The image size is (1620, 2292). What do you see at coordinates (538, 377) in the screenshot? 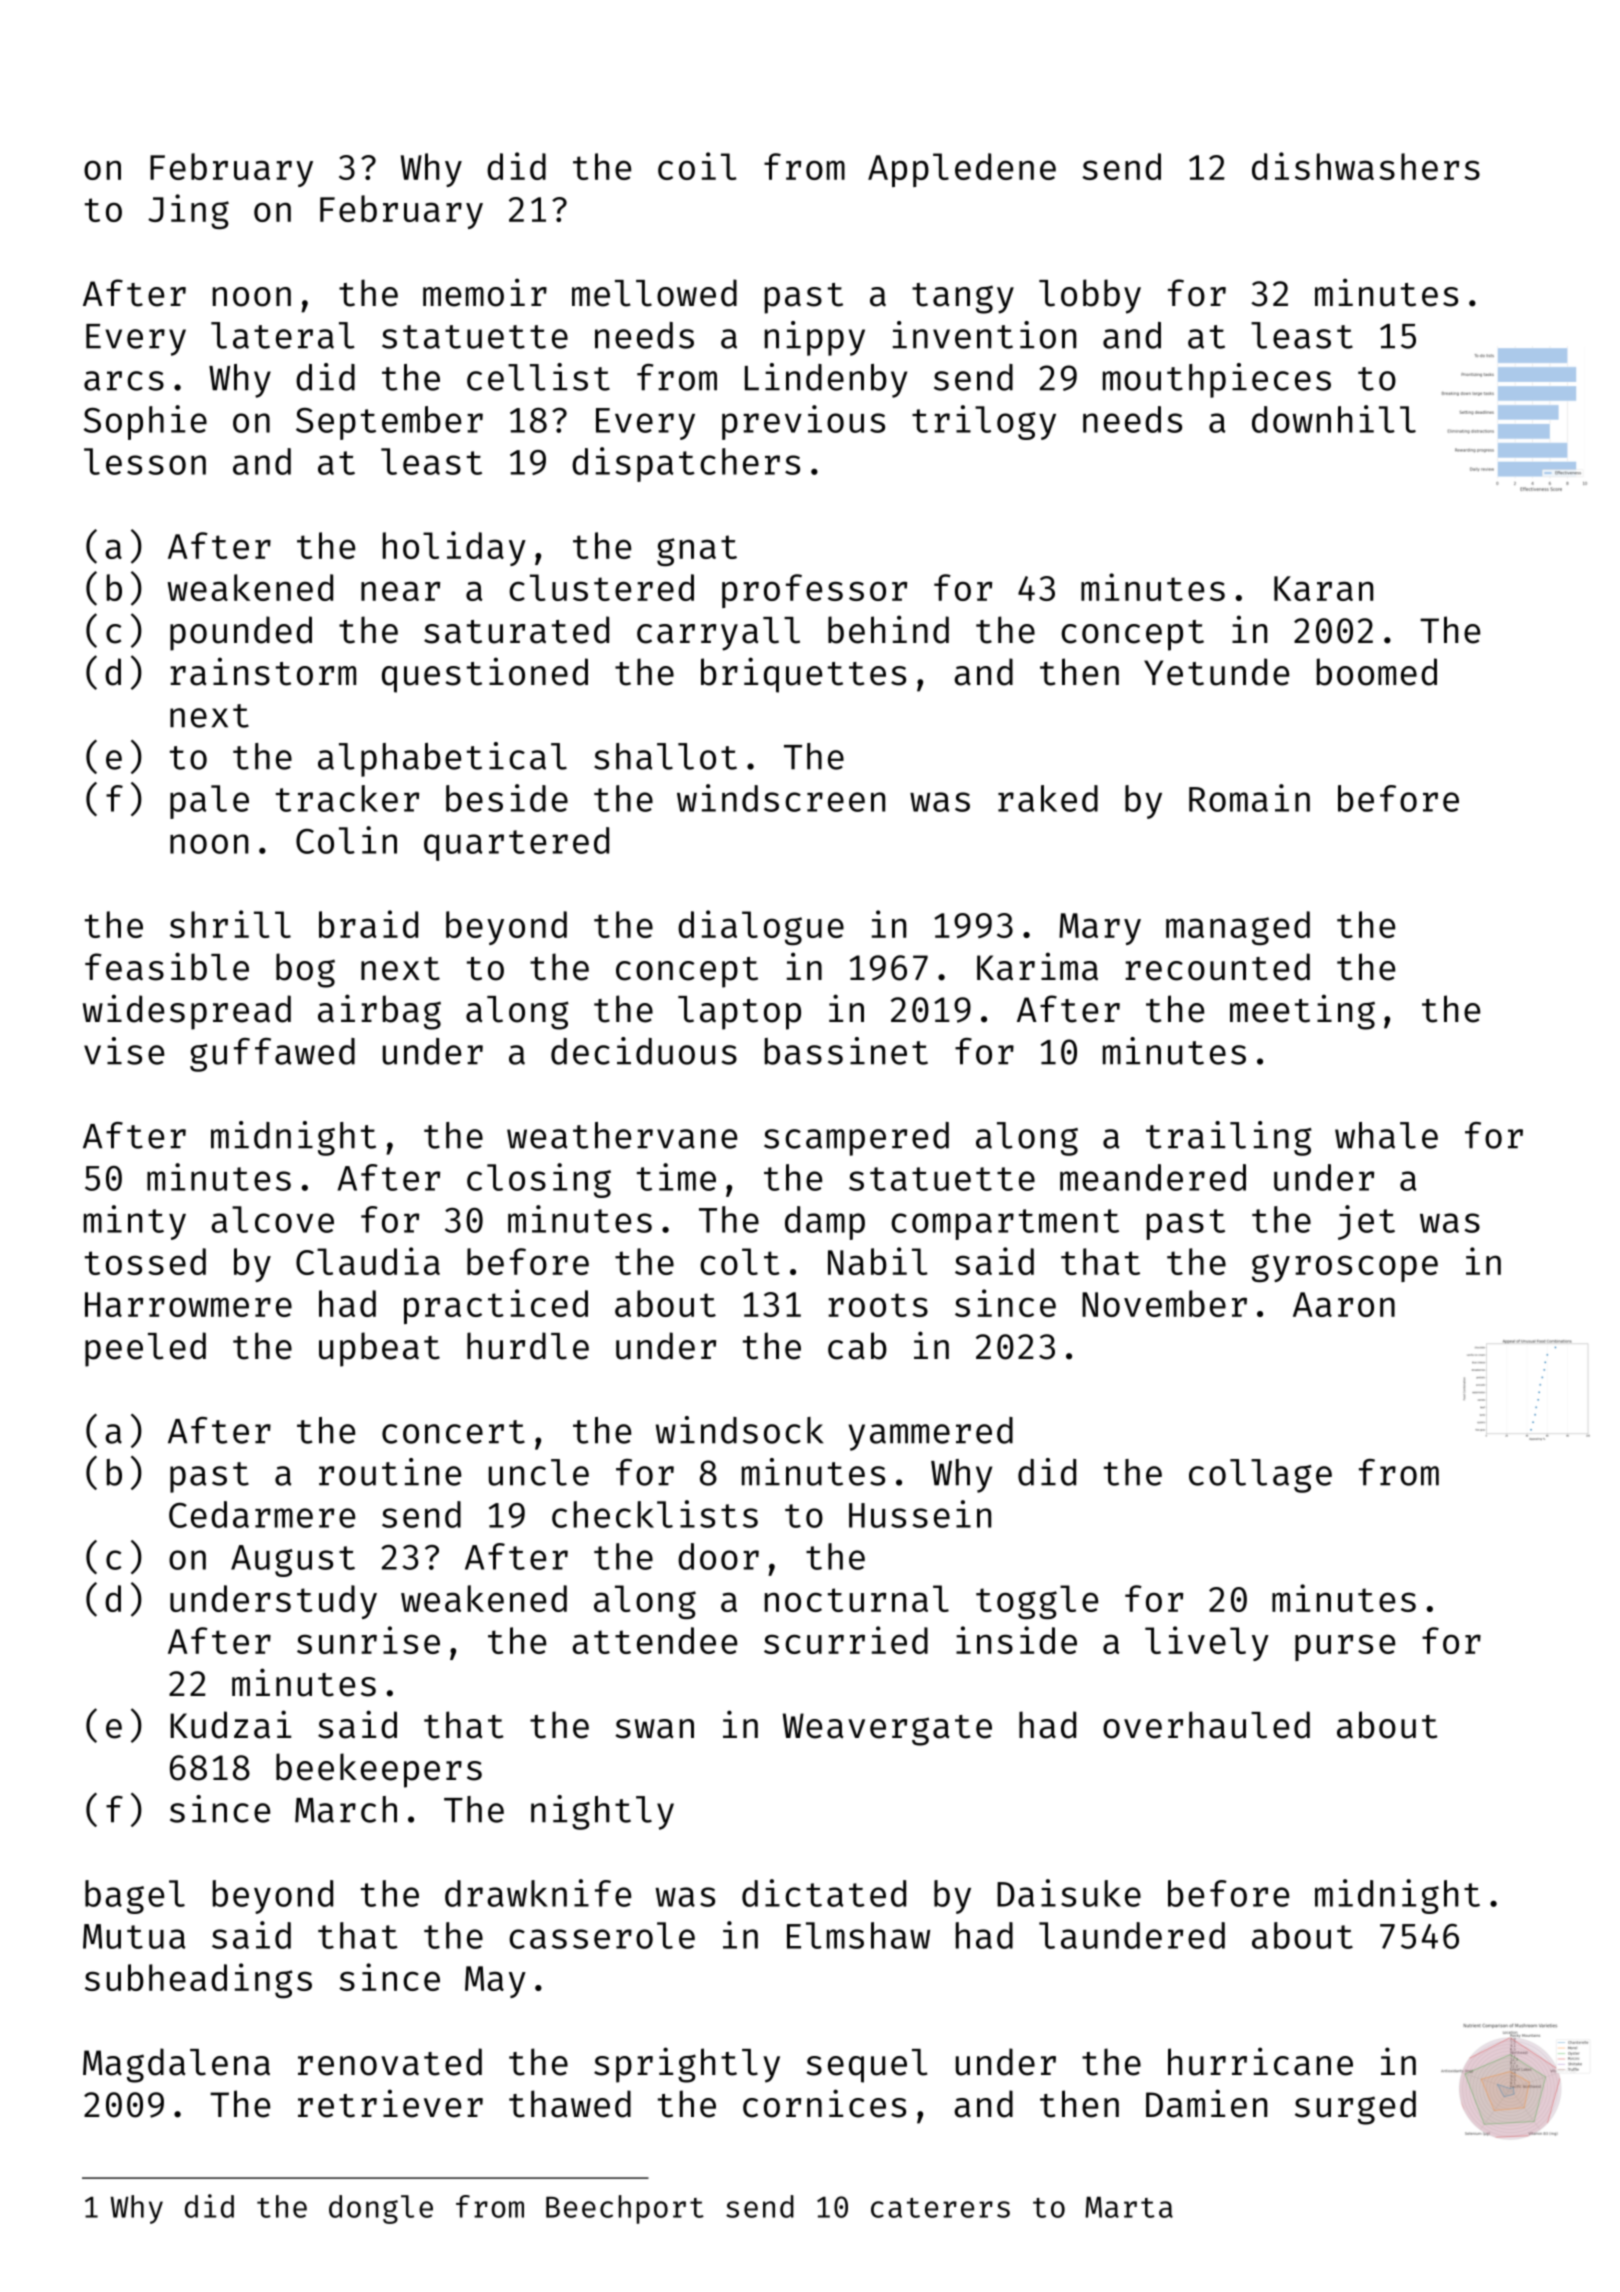
I see `cellist` at bounding box center [538, 377].
